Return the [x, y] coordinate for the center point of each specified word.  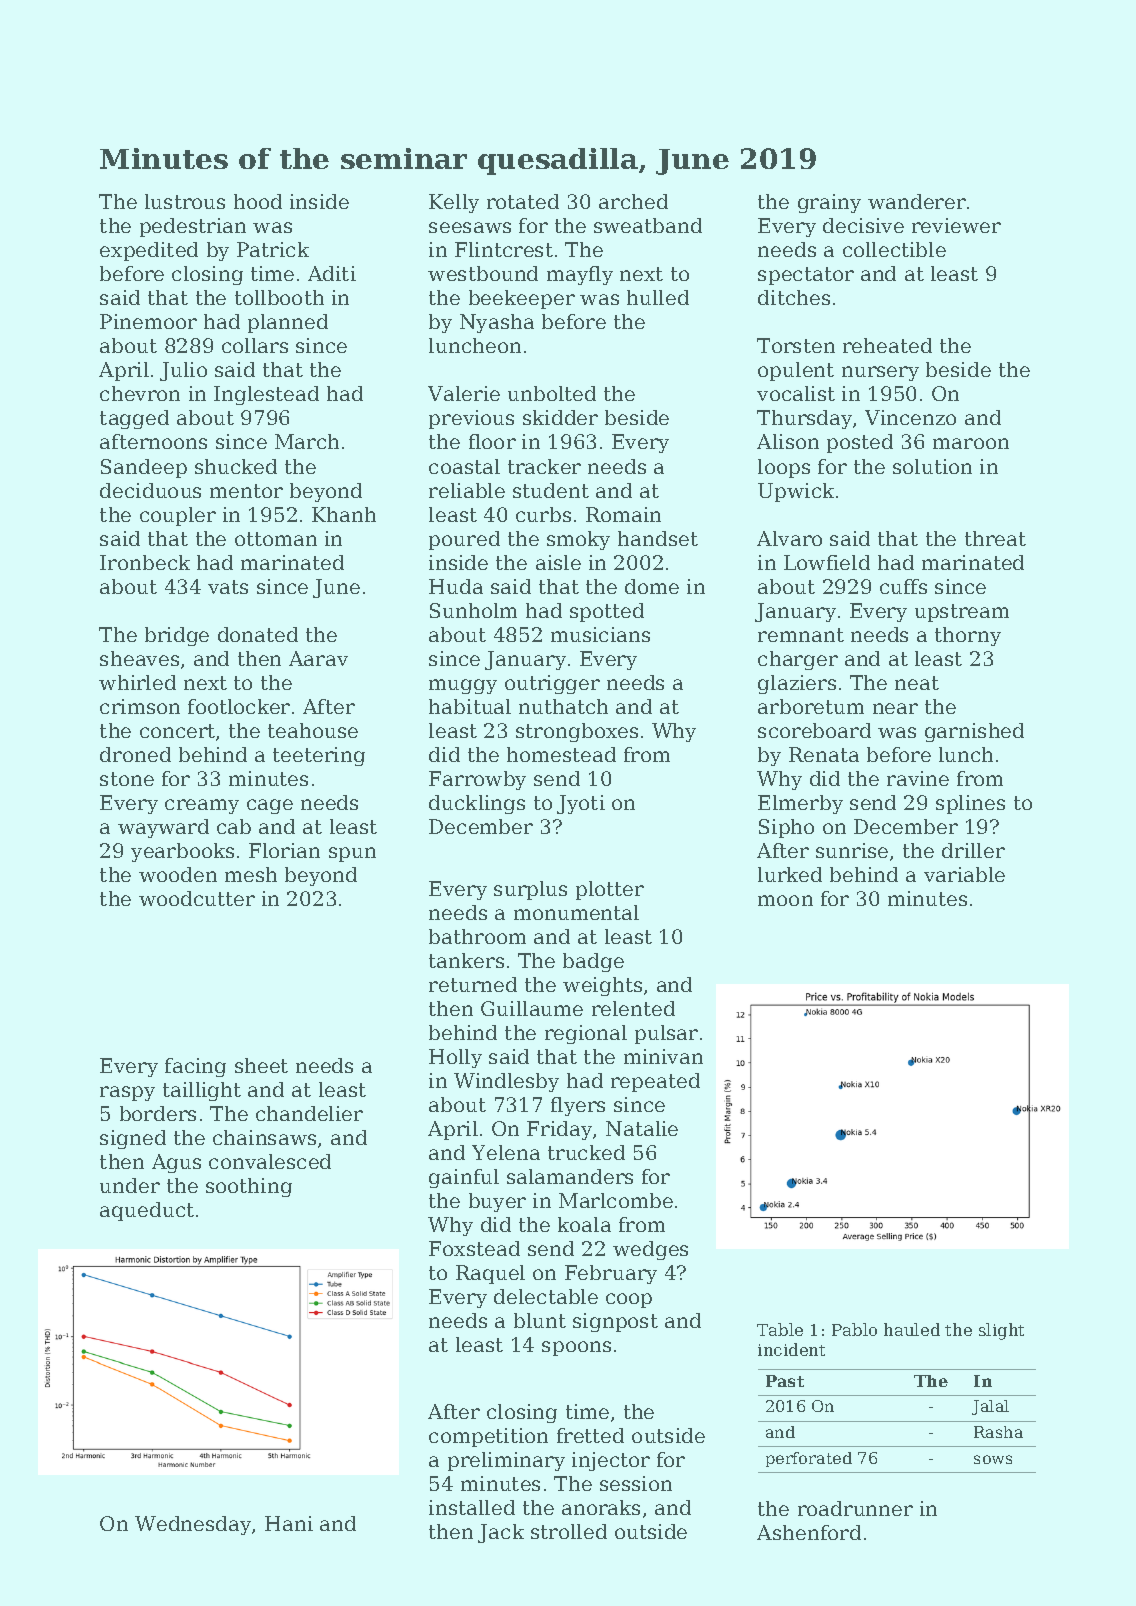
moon [785, 900]
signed [133, 1139]
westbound [483, 273]
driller [973, 850]
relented [633, 1008]
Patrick [273, 249]
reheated [887, 345]
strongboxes [577, 732]
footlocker [239, 706]
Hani [289, 1523]
